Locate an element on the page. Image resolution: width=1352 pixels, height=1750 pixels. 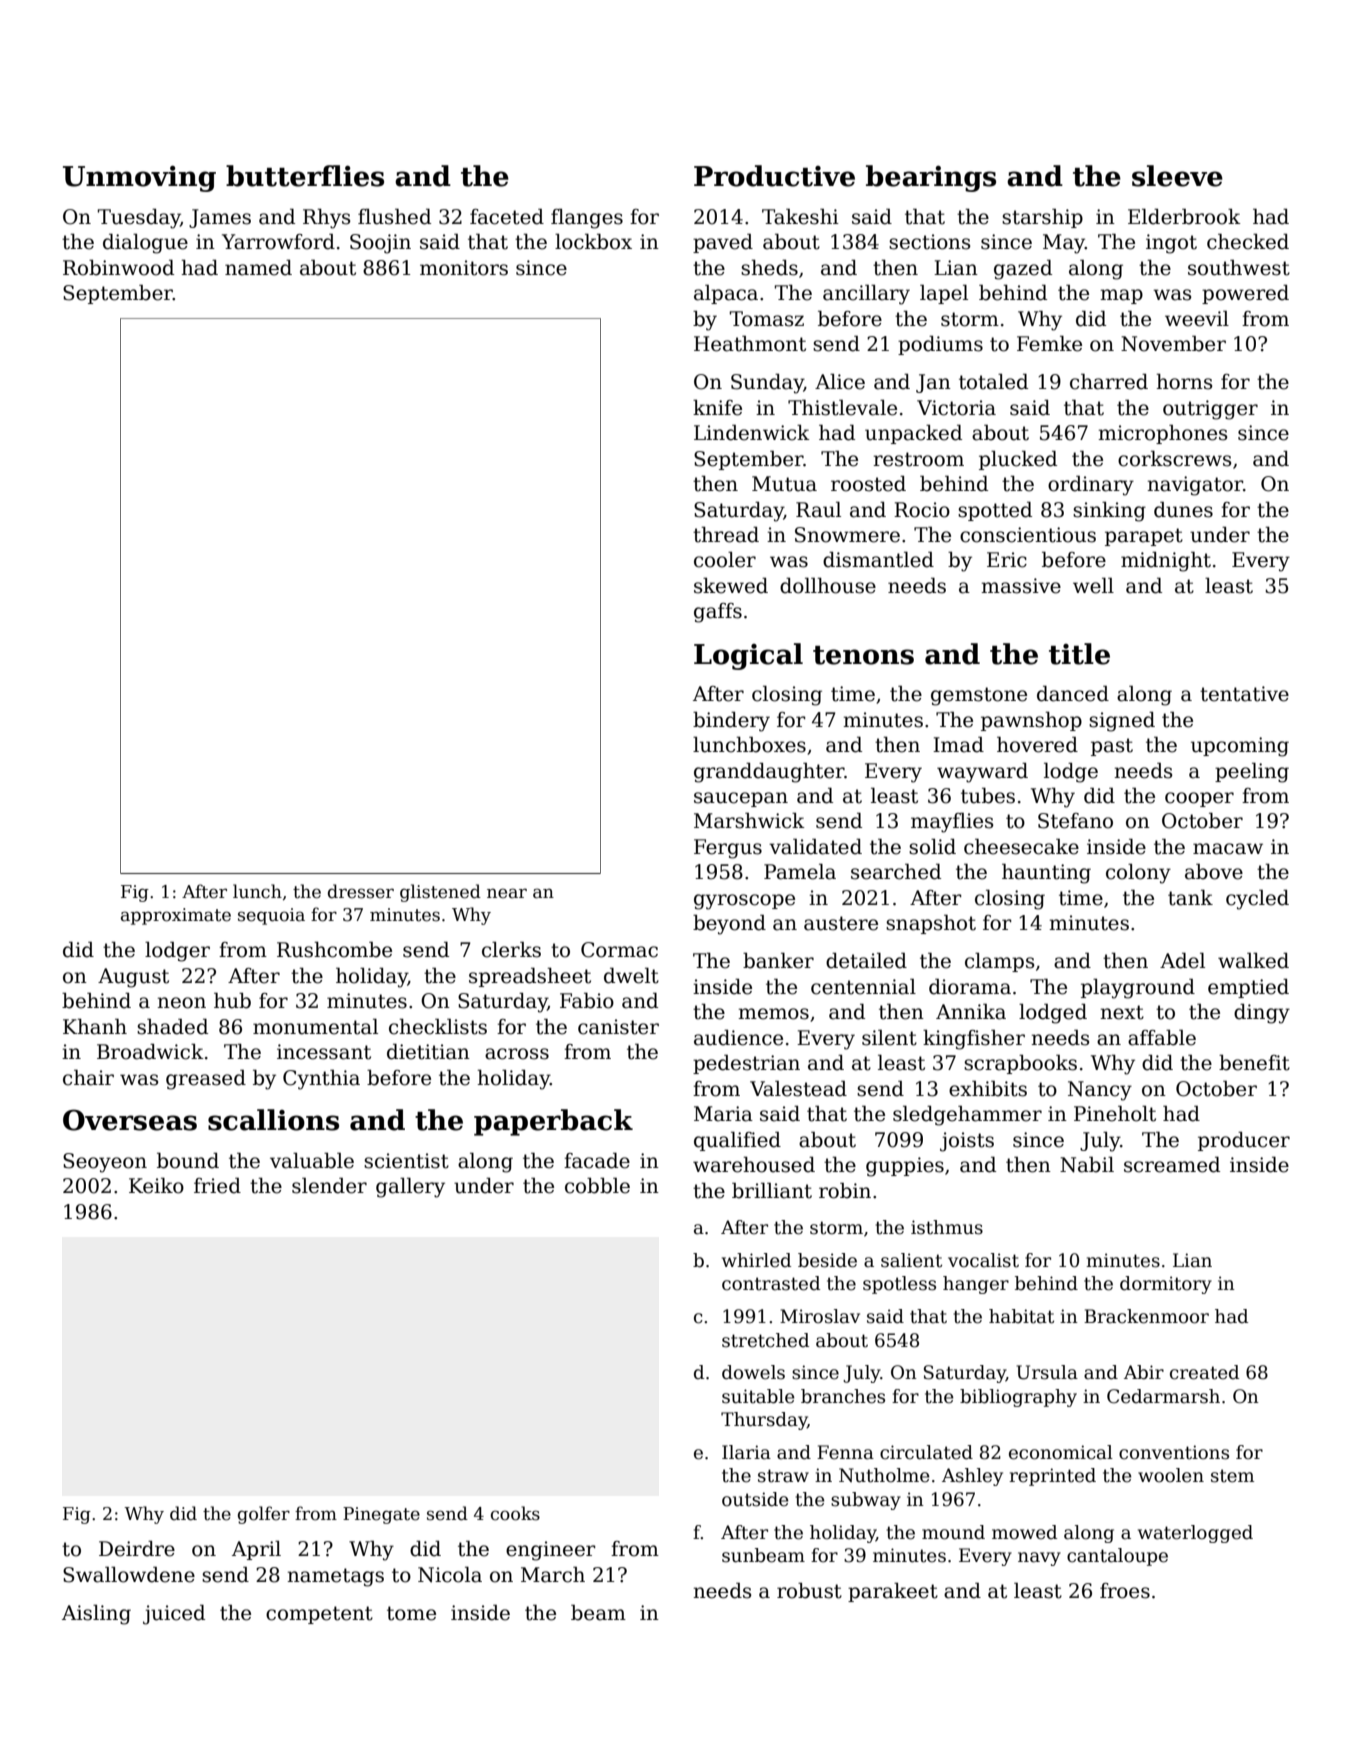
Unmoving is located at coordinates (139, 178).
